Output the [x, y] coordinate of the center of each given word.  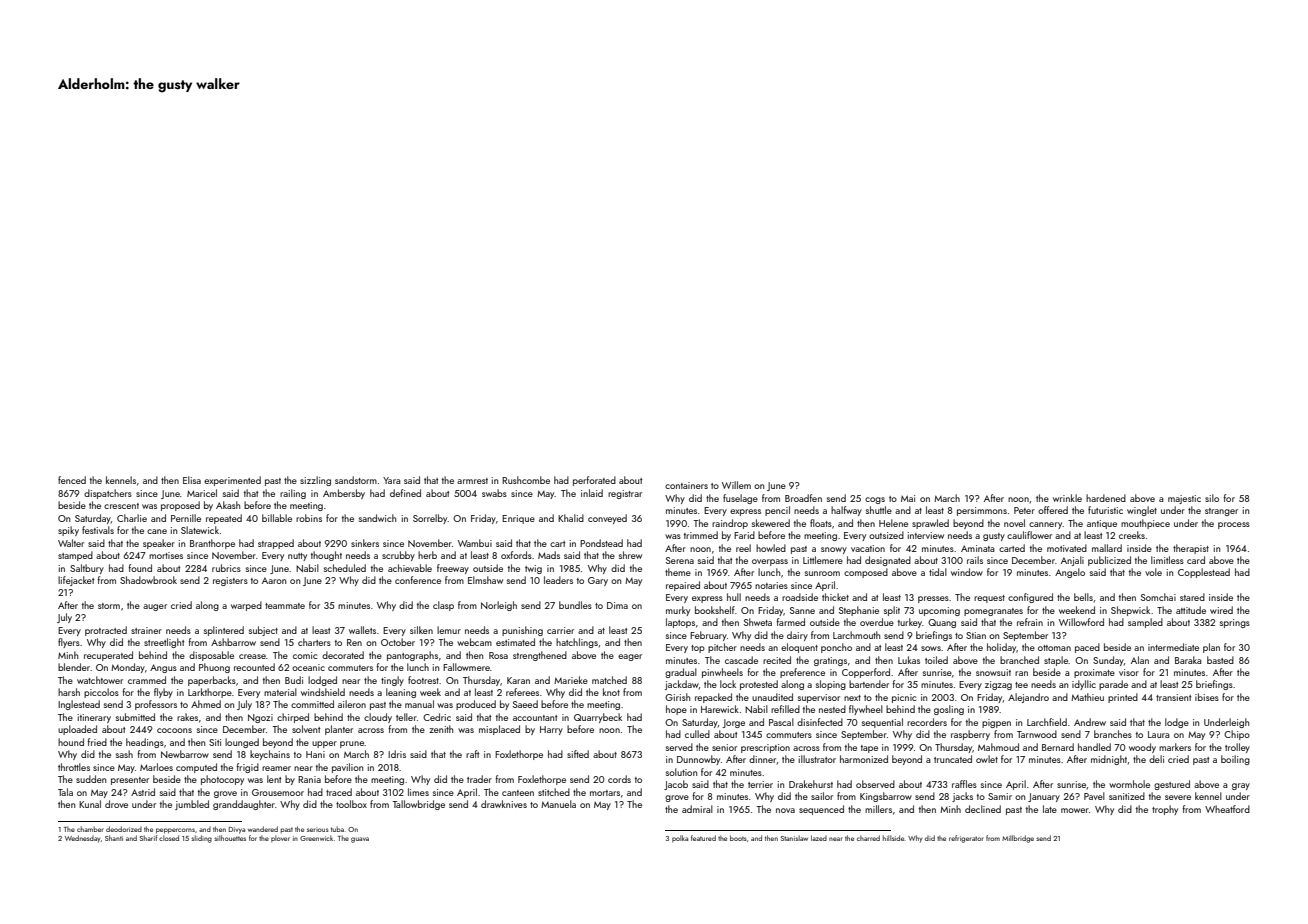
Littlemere [823, 560]
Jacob [676, 785]
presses [933, 599]
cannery [1046, 525]
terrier [760, 784]
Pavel [1094, 796]
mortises [166, 555]
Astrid [143, 792]
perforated [594, 481]
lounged [242, 743]
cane [157, 531]
